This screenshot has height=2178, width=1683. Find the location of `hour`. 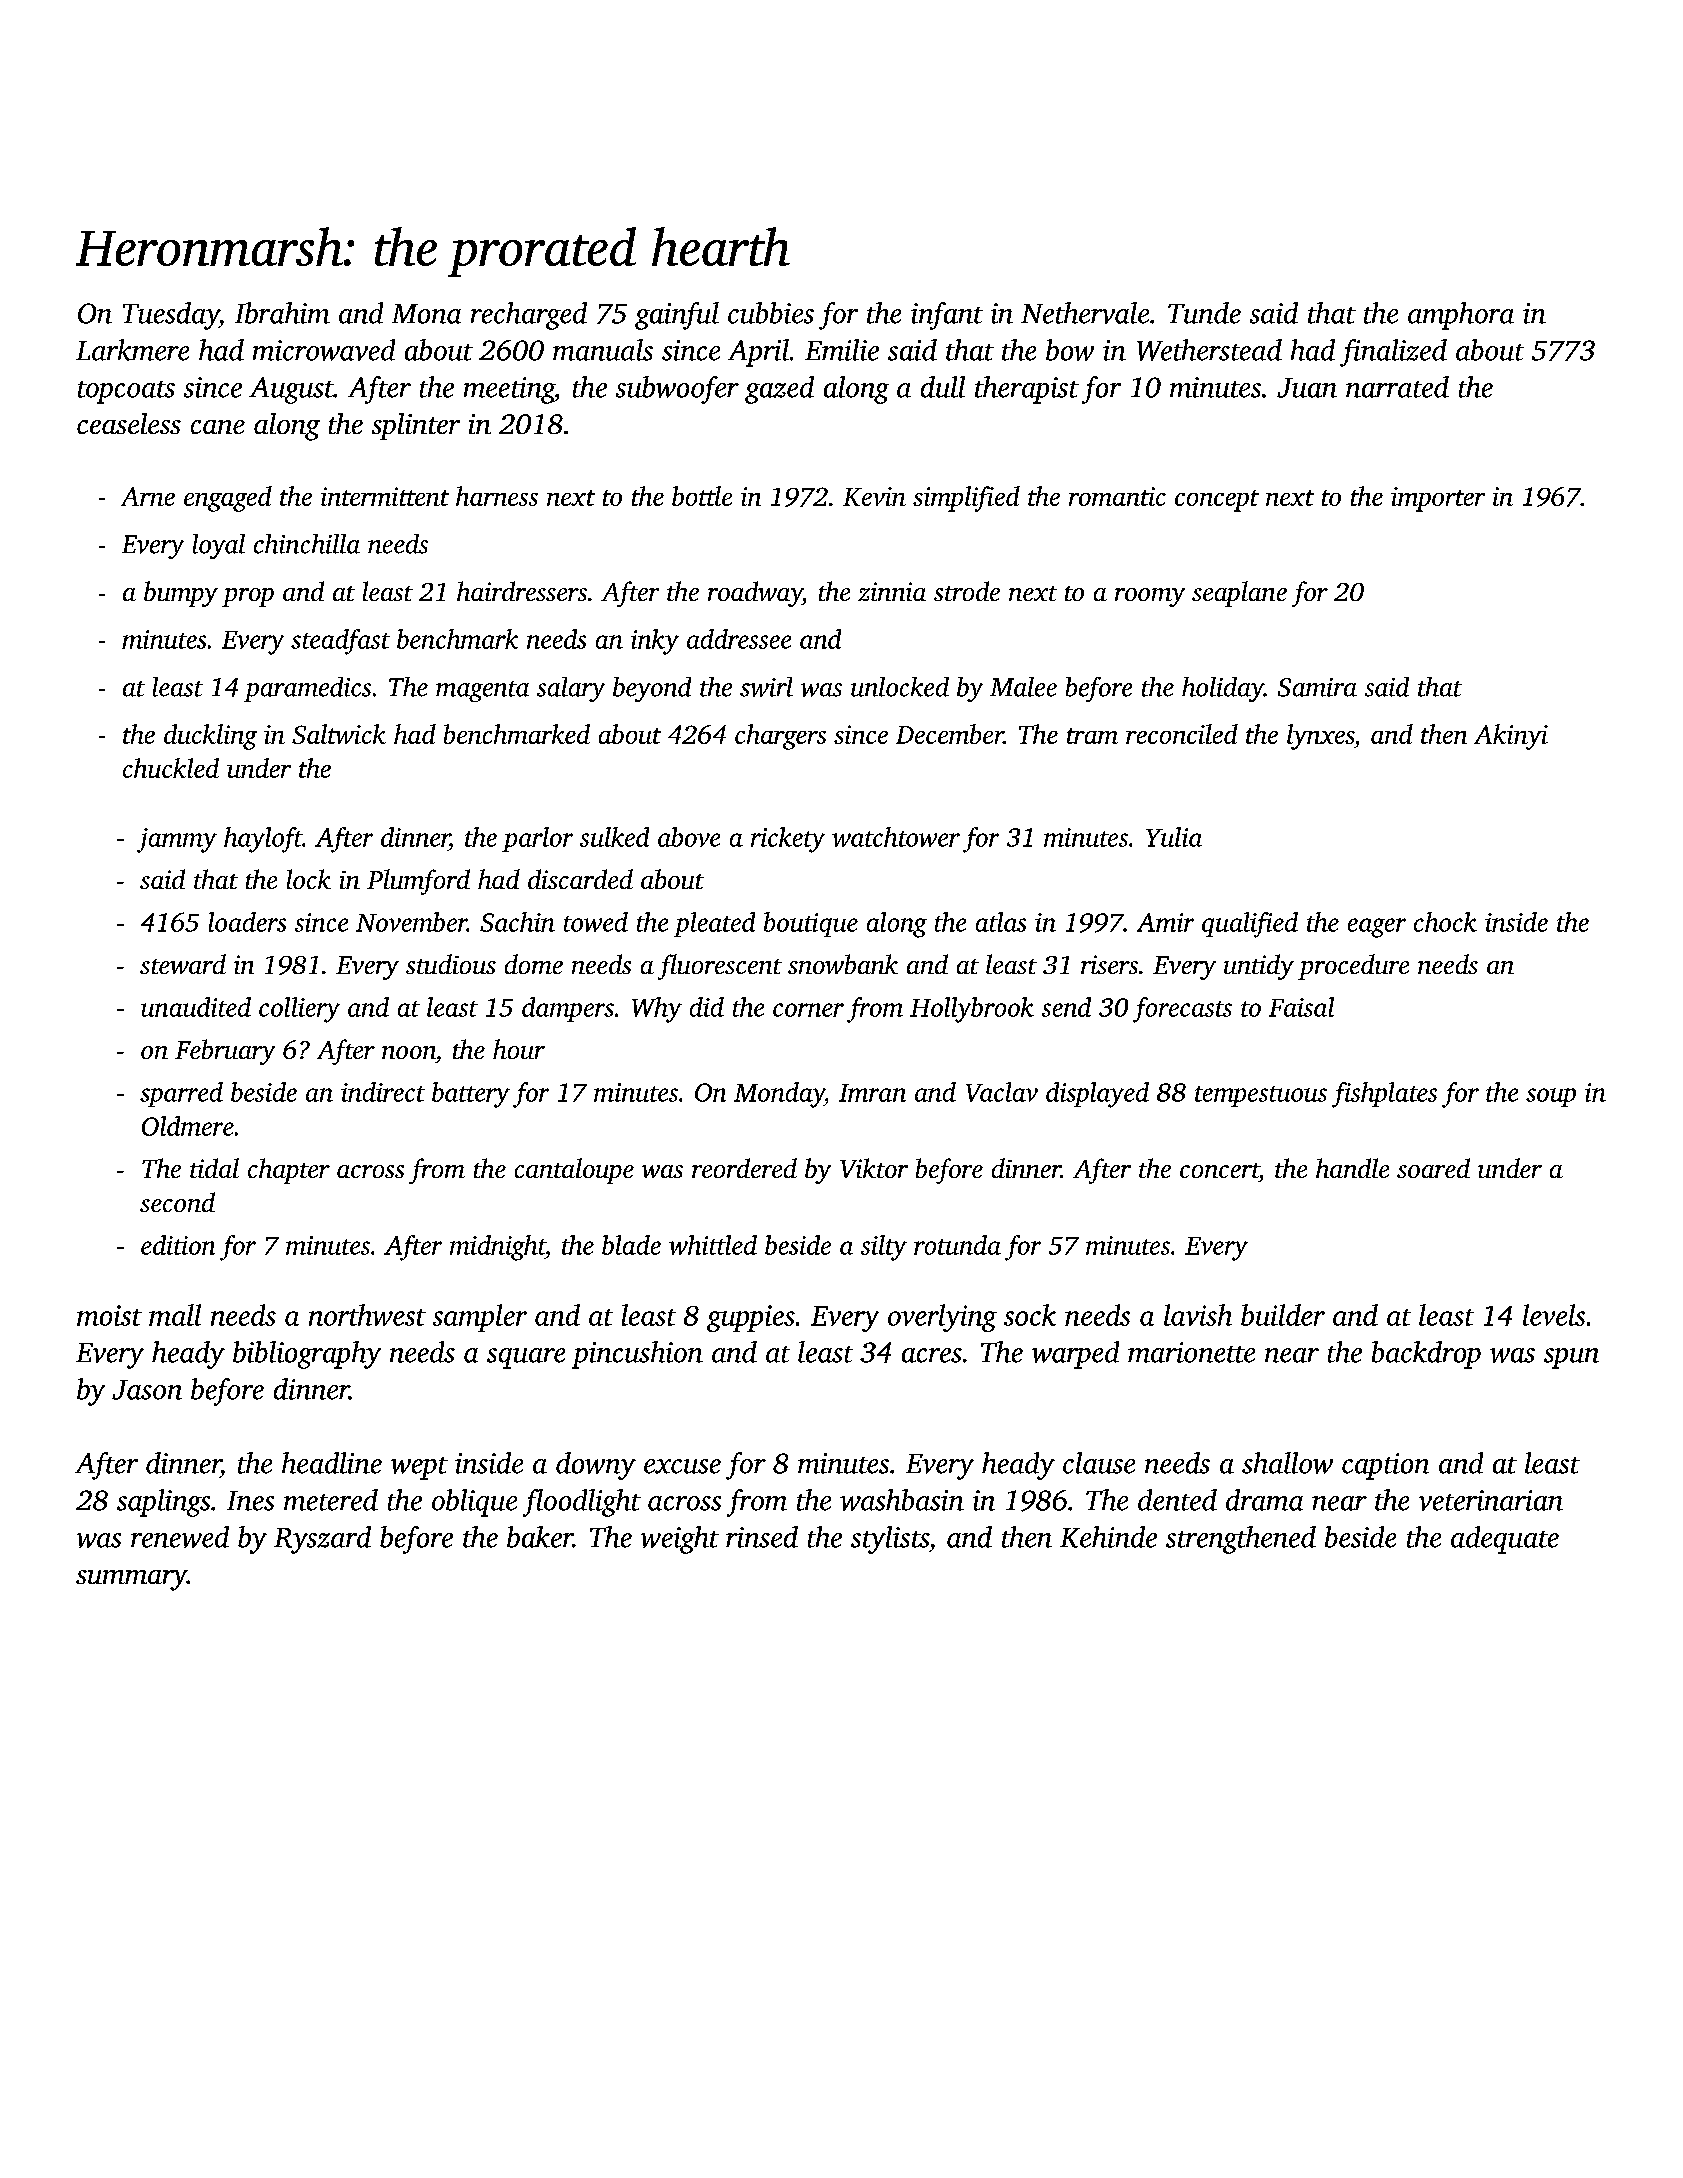

hour is located at coordinates (519, 1049).
